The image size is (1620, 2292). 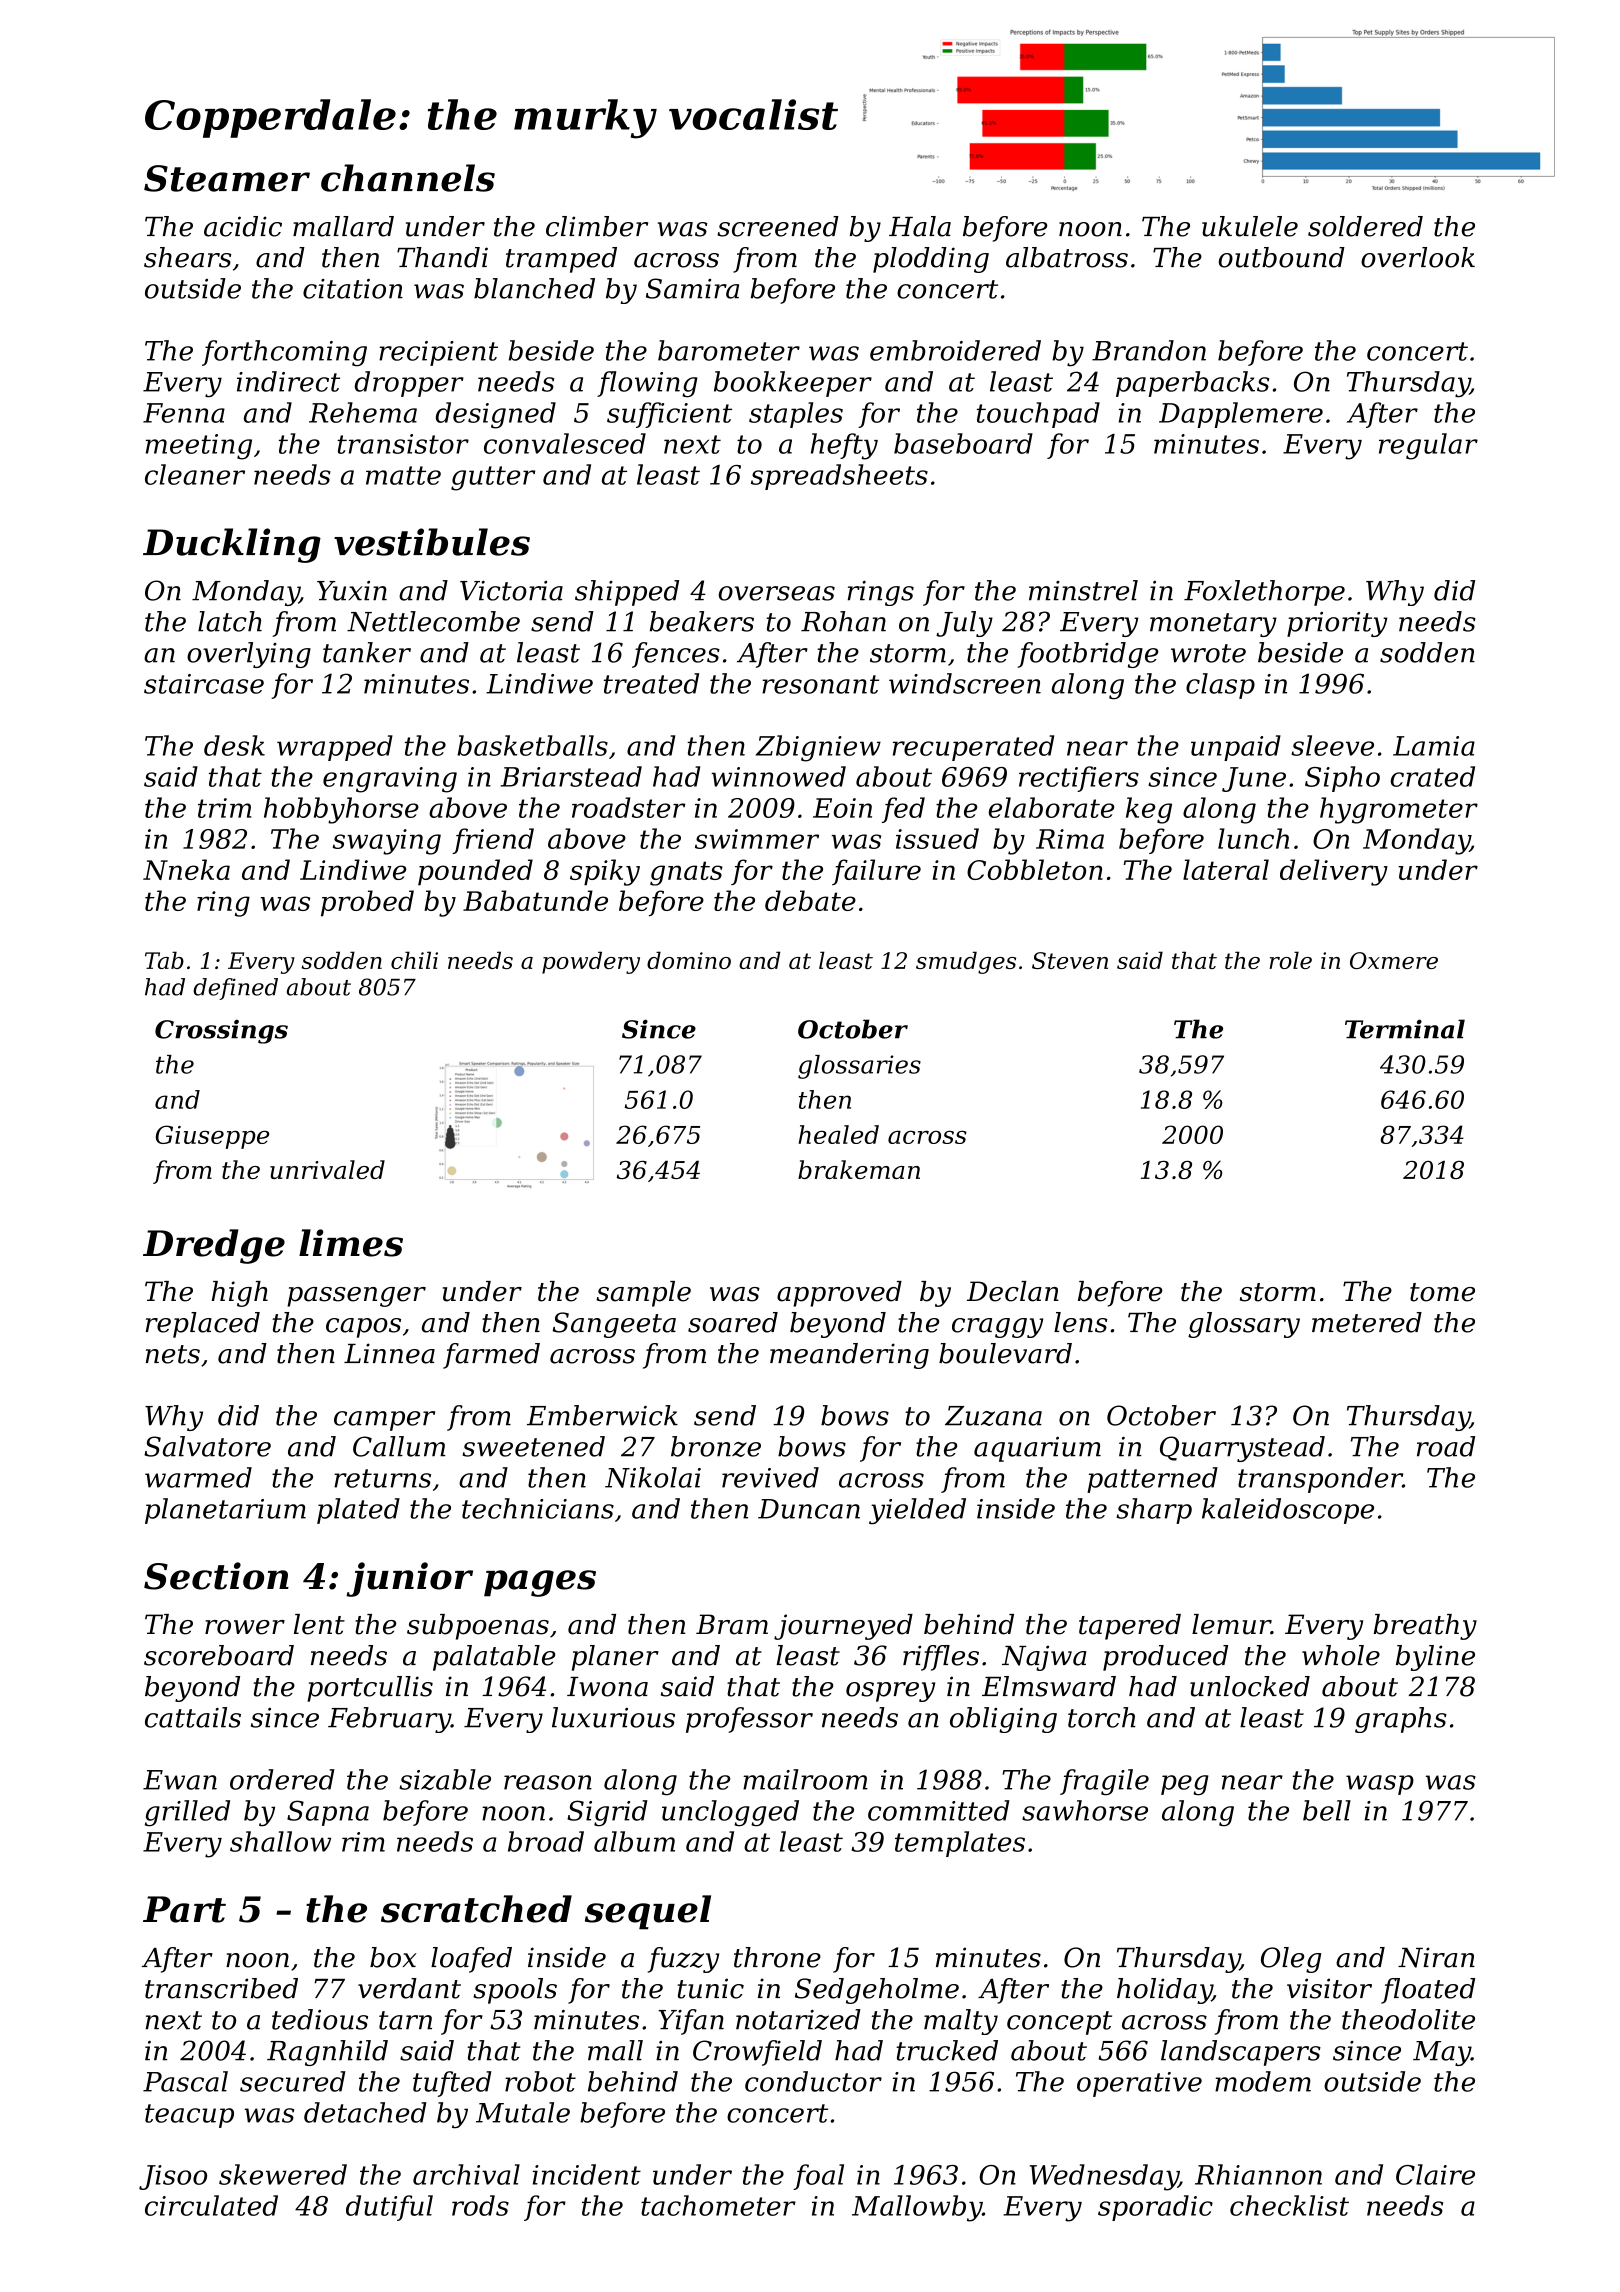 I want to click on overseas, so click(x=777, y=593).
